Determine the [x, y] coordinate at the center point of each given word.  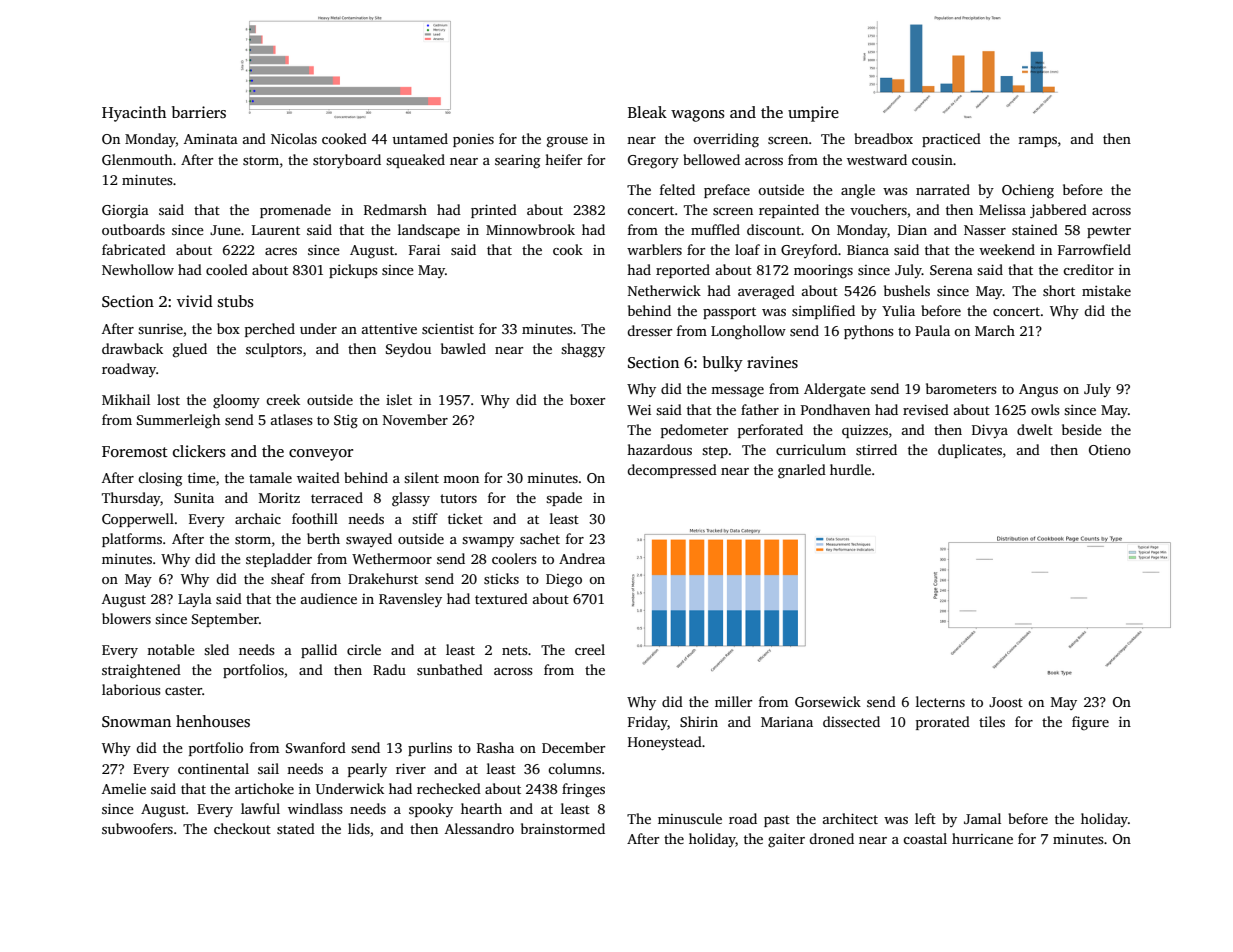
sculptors [274, 350]
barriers [199, 112]
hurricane [982, 838]
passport [729, 313]
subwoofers [137, 828]
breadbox [883, 138]
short [1059, 290]
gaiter [786, 841]
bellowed [711, 159]
